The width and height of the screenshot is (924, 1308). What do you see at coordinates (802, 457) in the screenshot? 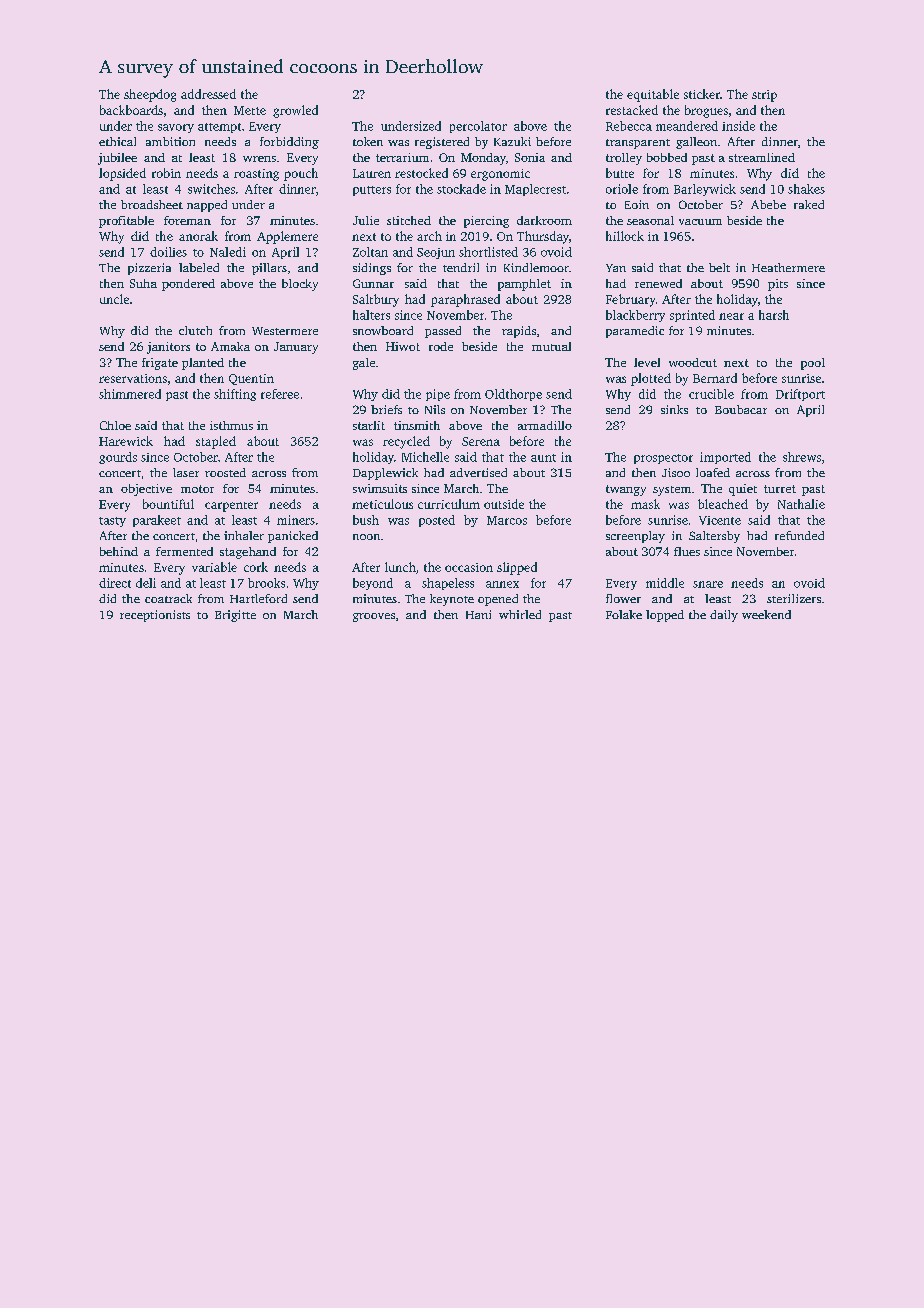
I see `shrews` at bounding box center [802, 457].
